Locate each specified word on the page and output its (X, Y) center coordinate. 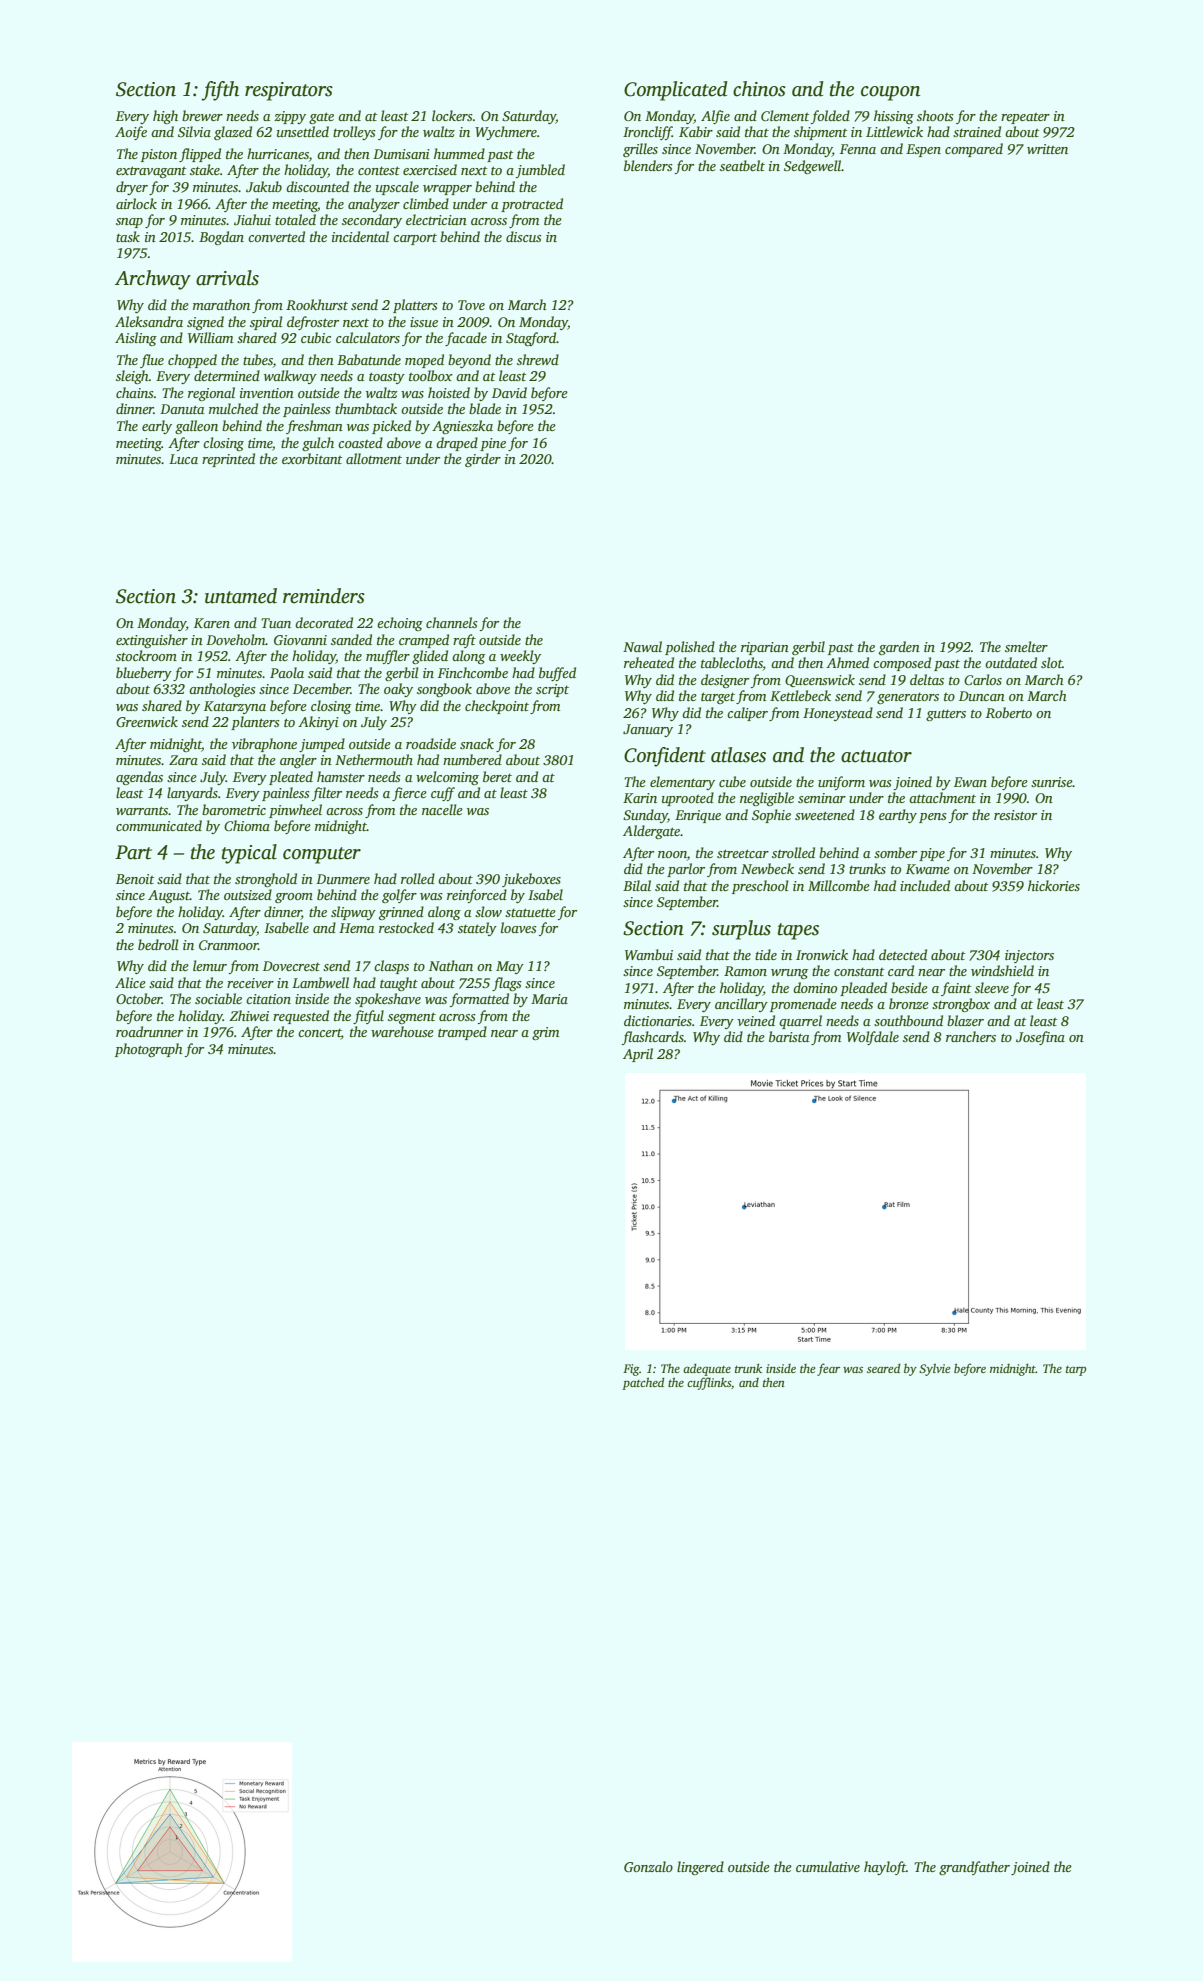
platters (415, 306)
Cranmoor (228, 945)
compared (974, 150)
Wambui (649, 954)
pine (493, 444)
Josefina (1040, 1038)
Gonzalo (648, 1866)
